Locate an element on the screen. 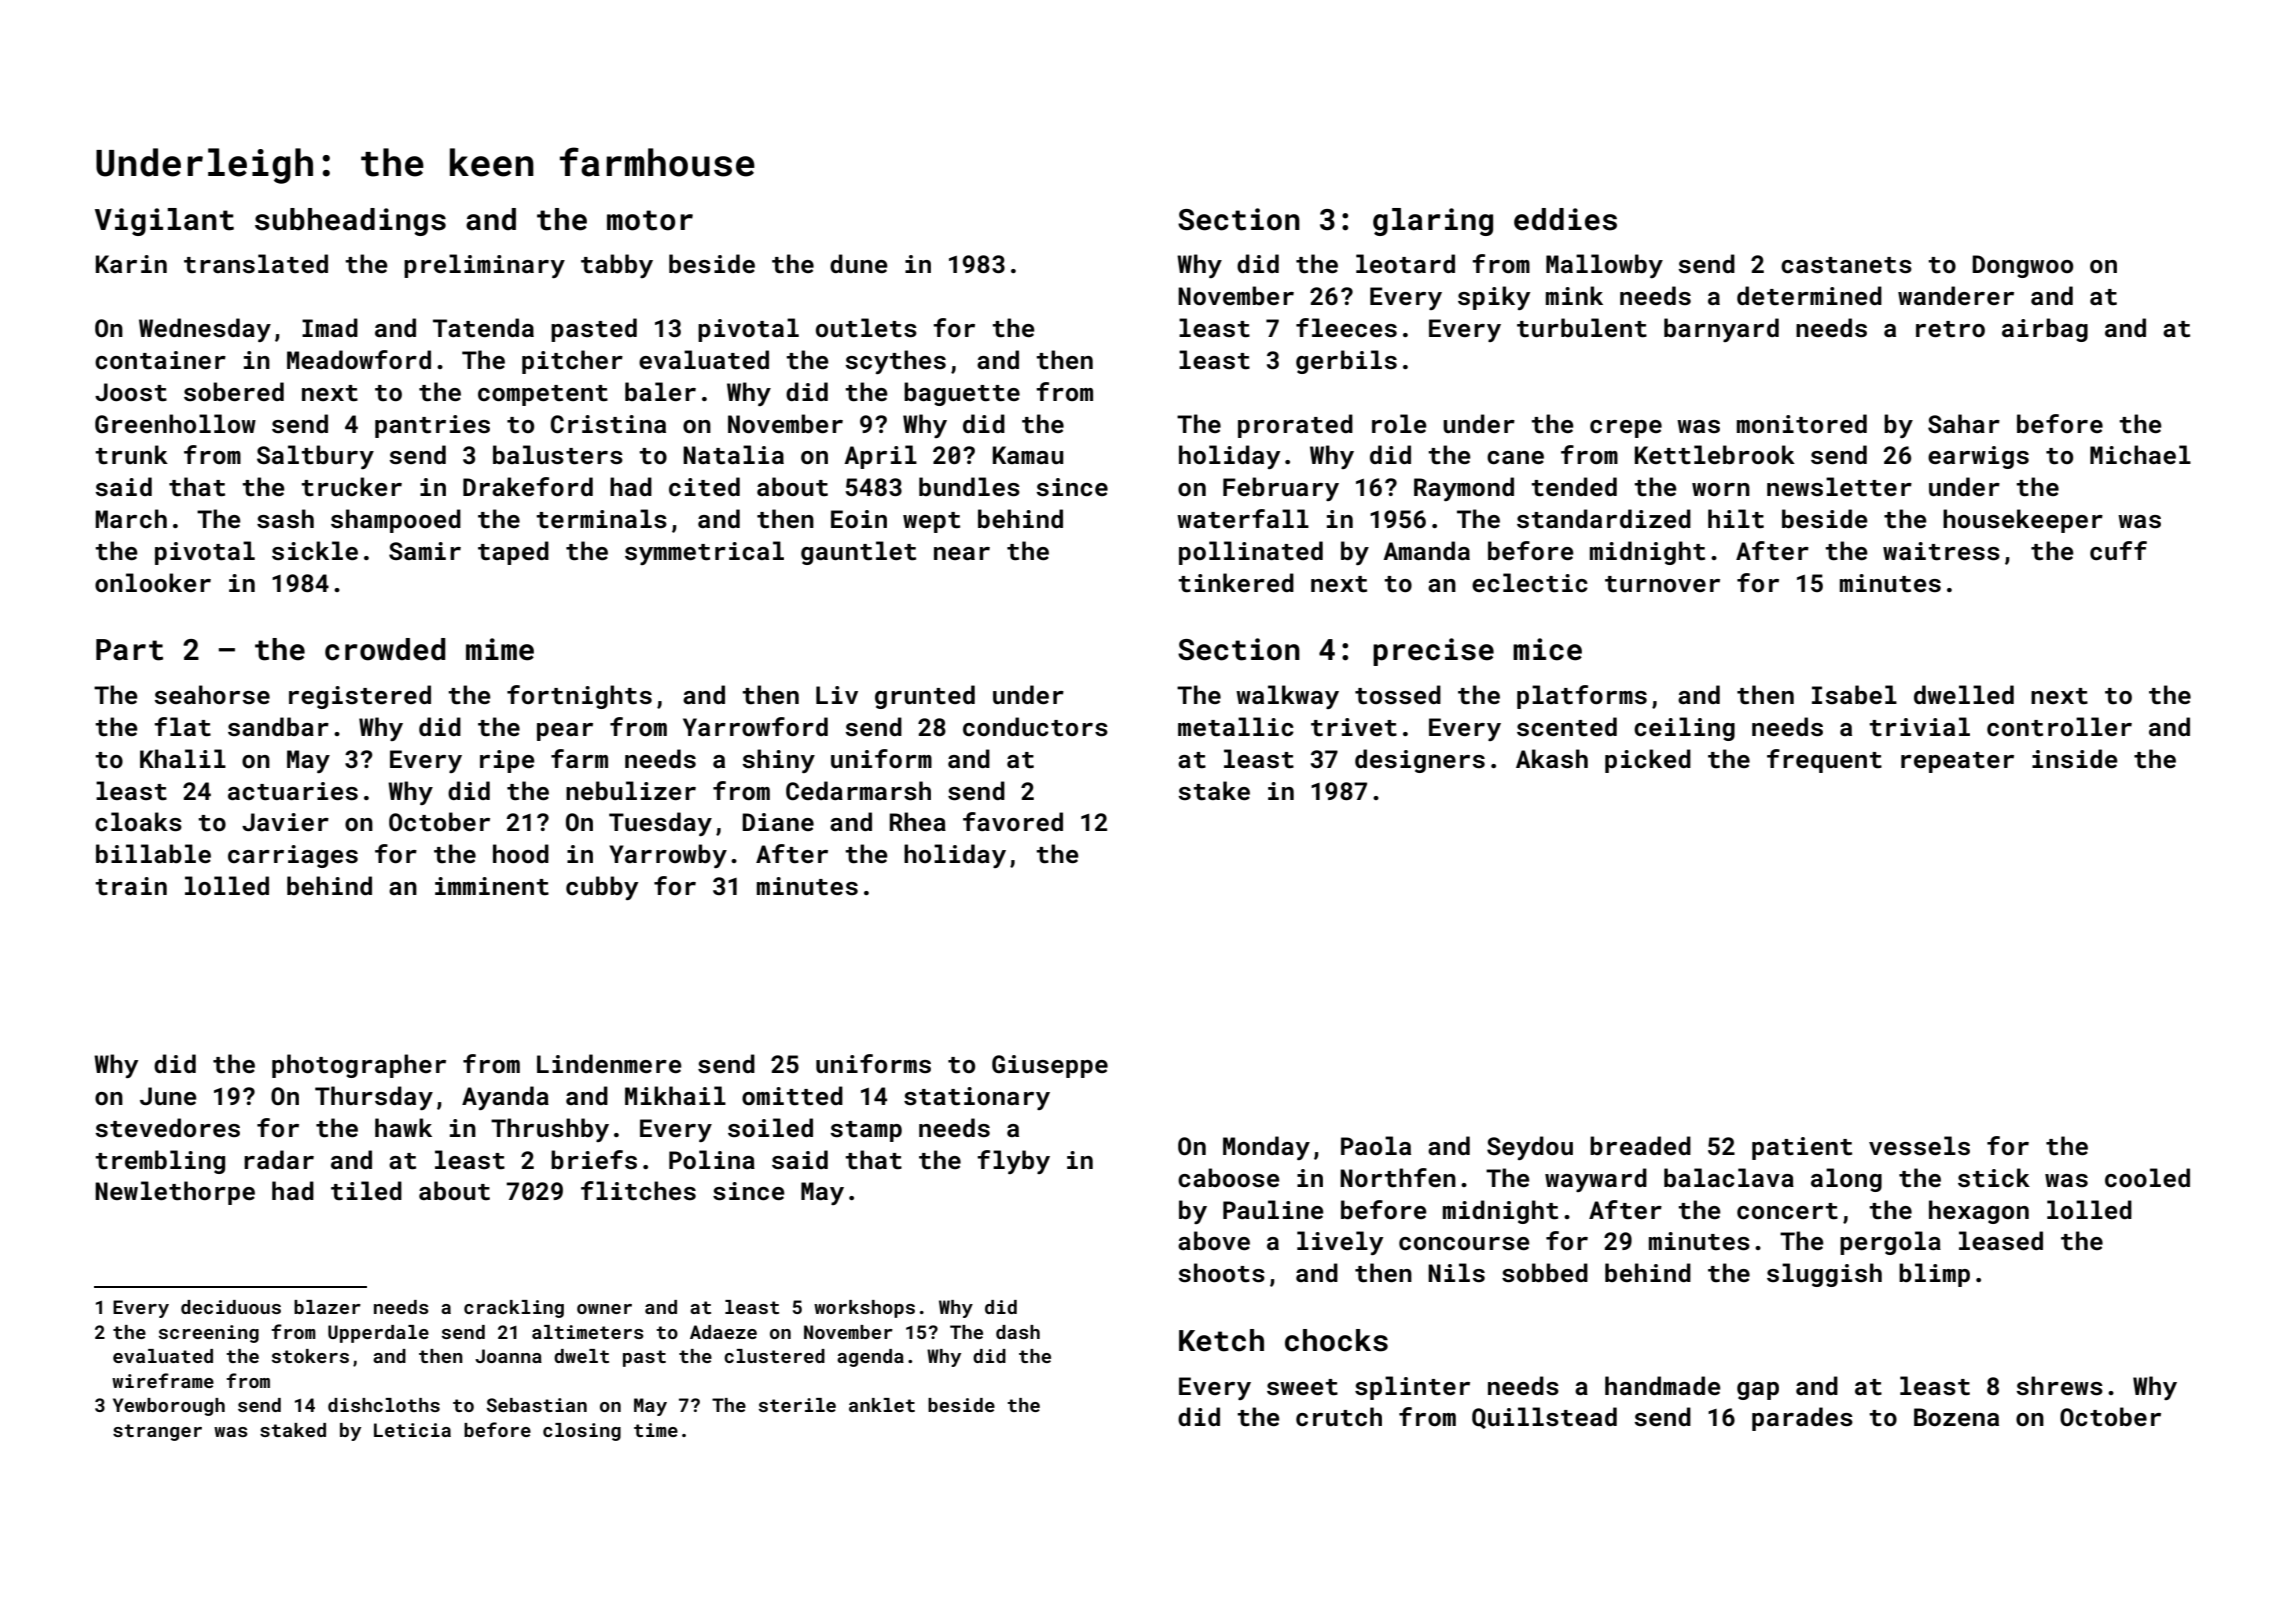 Image resolution: width=2292 pixels, height=1620 pixels. castanets is located at coordinates (1846, 265).
